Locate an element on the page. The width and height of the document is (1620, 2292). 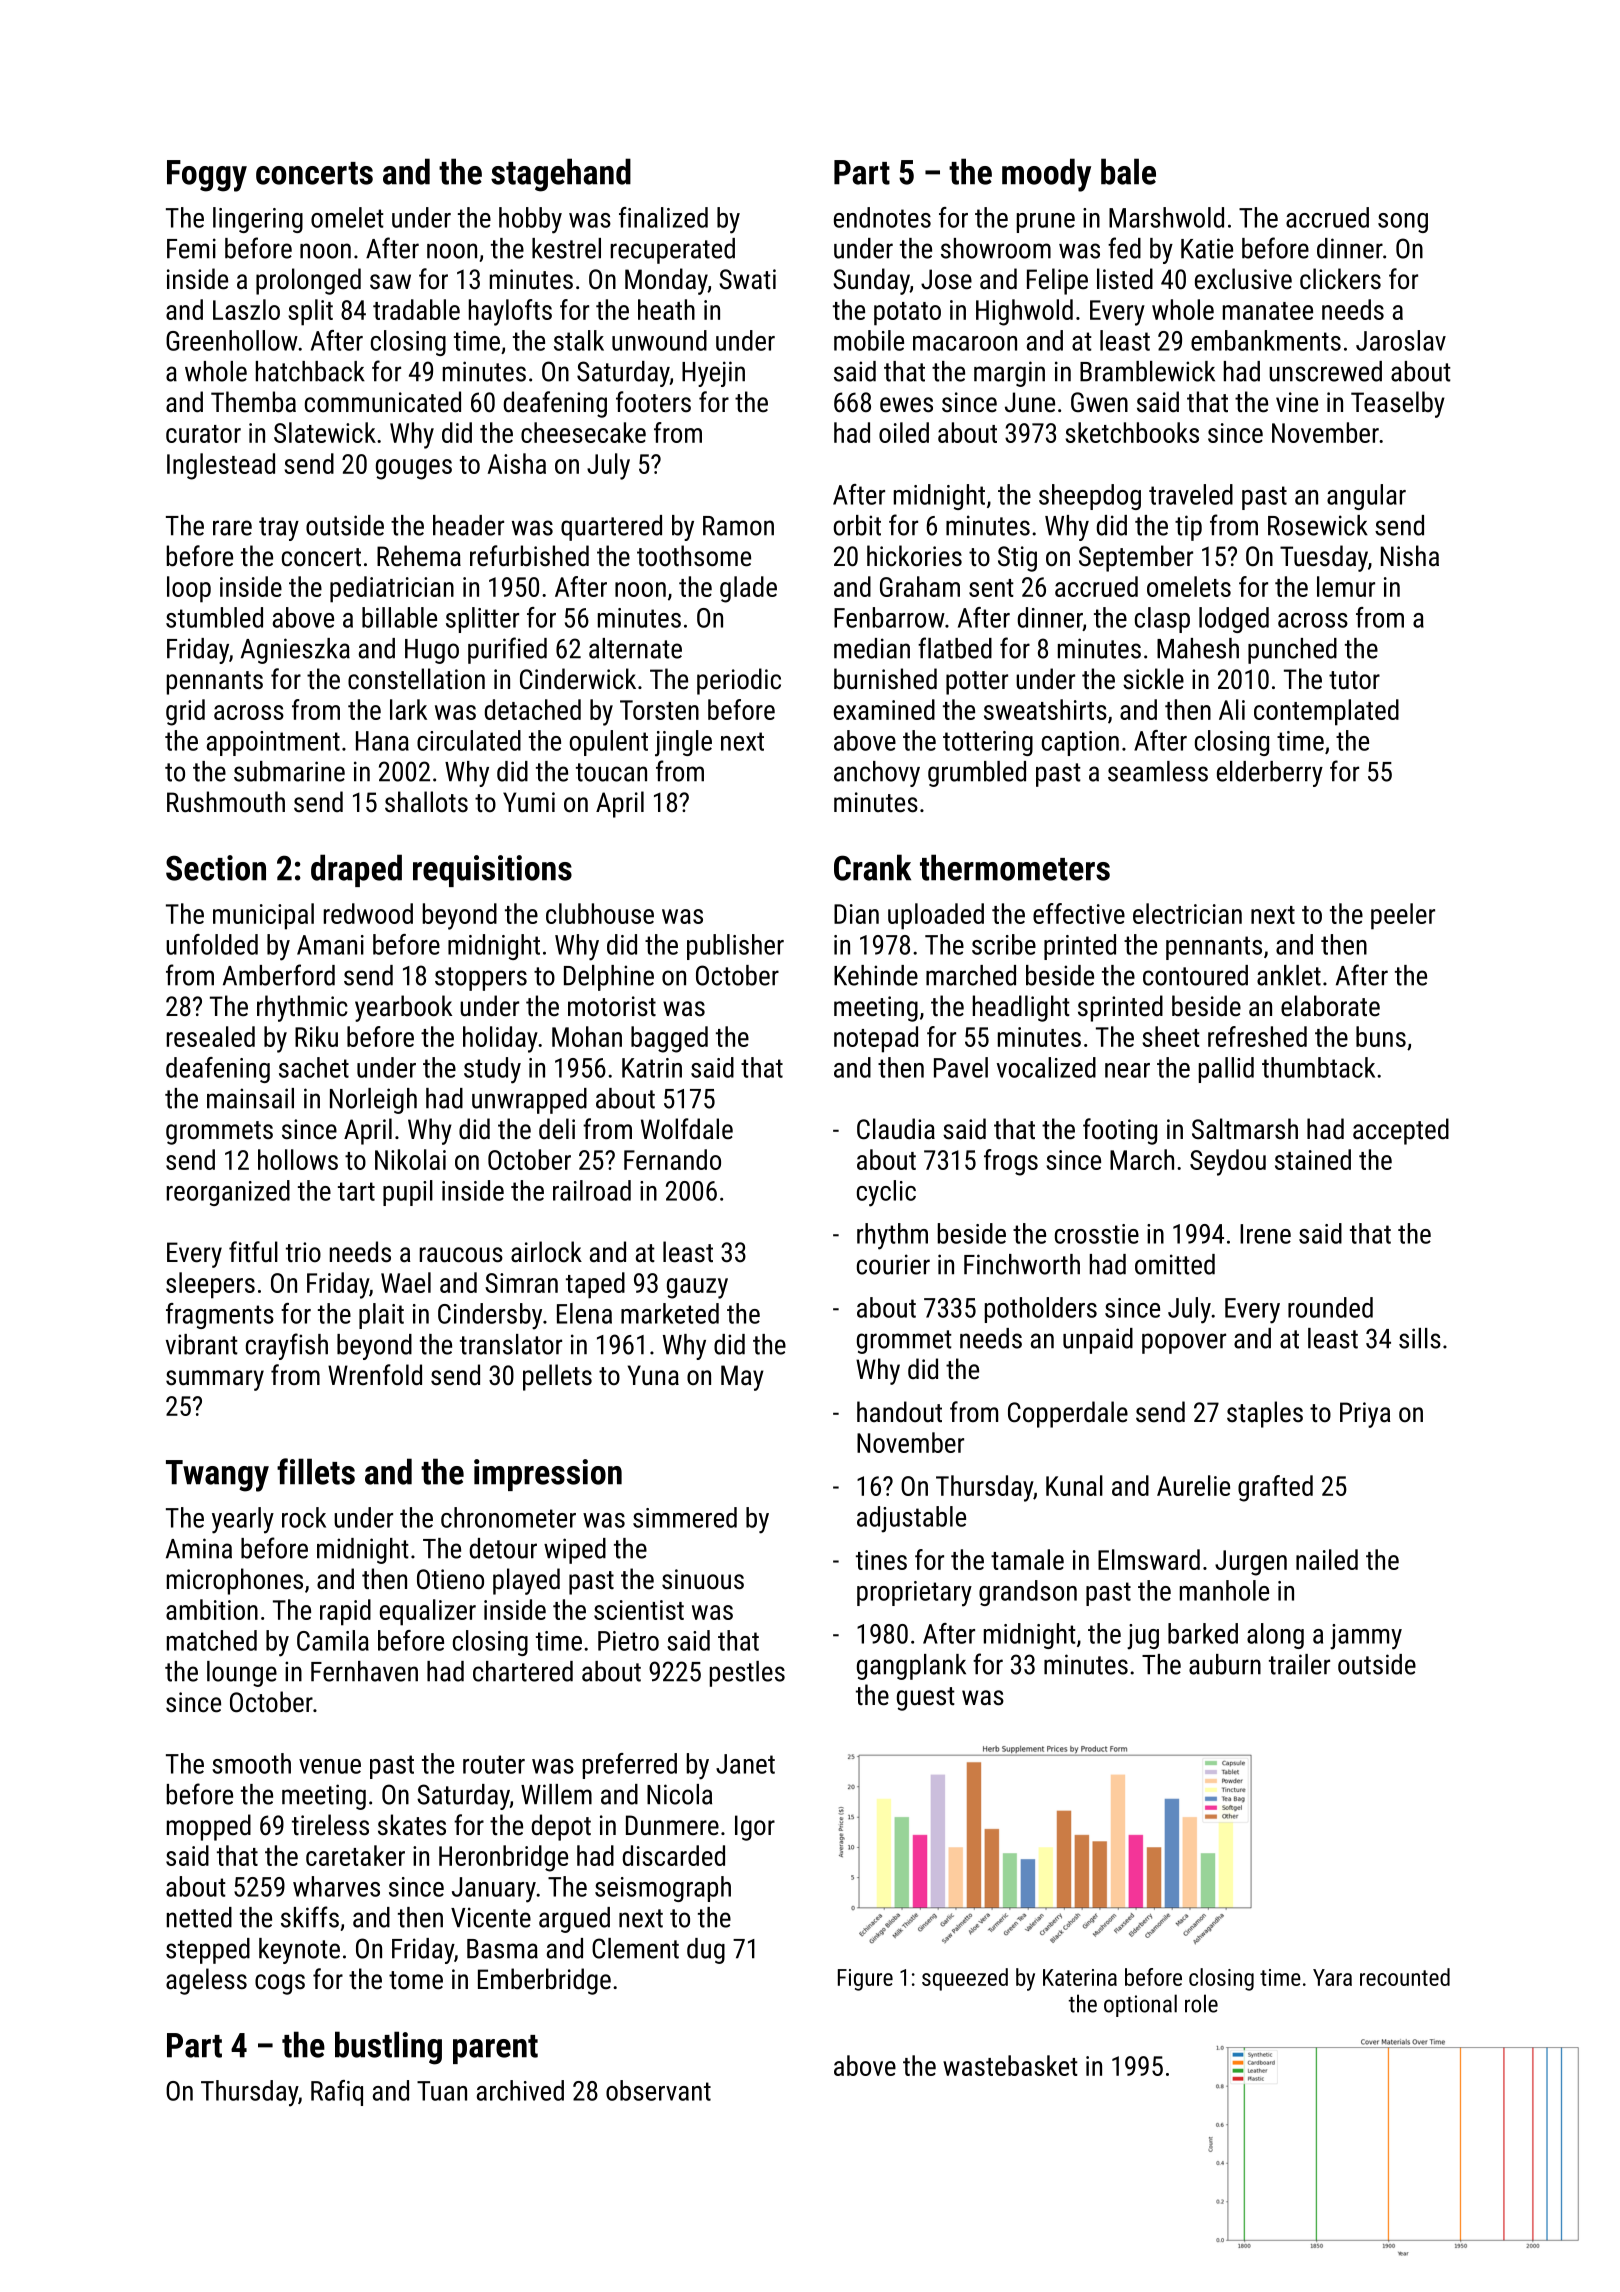
vine is located at coordinates (1297, 402).
